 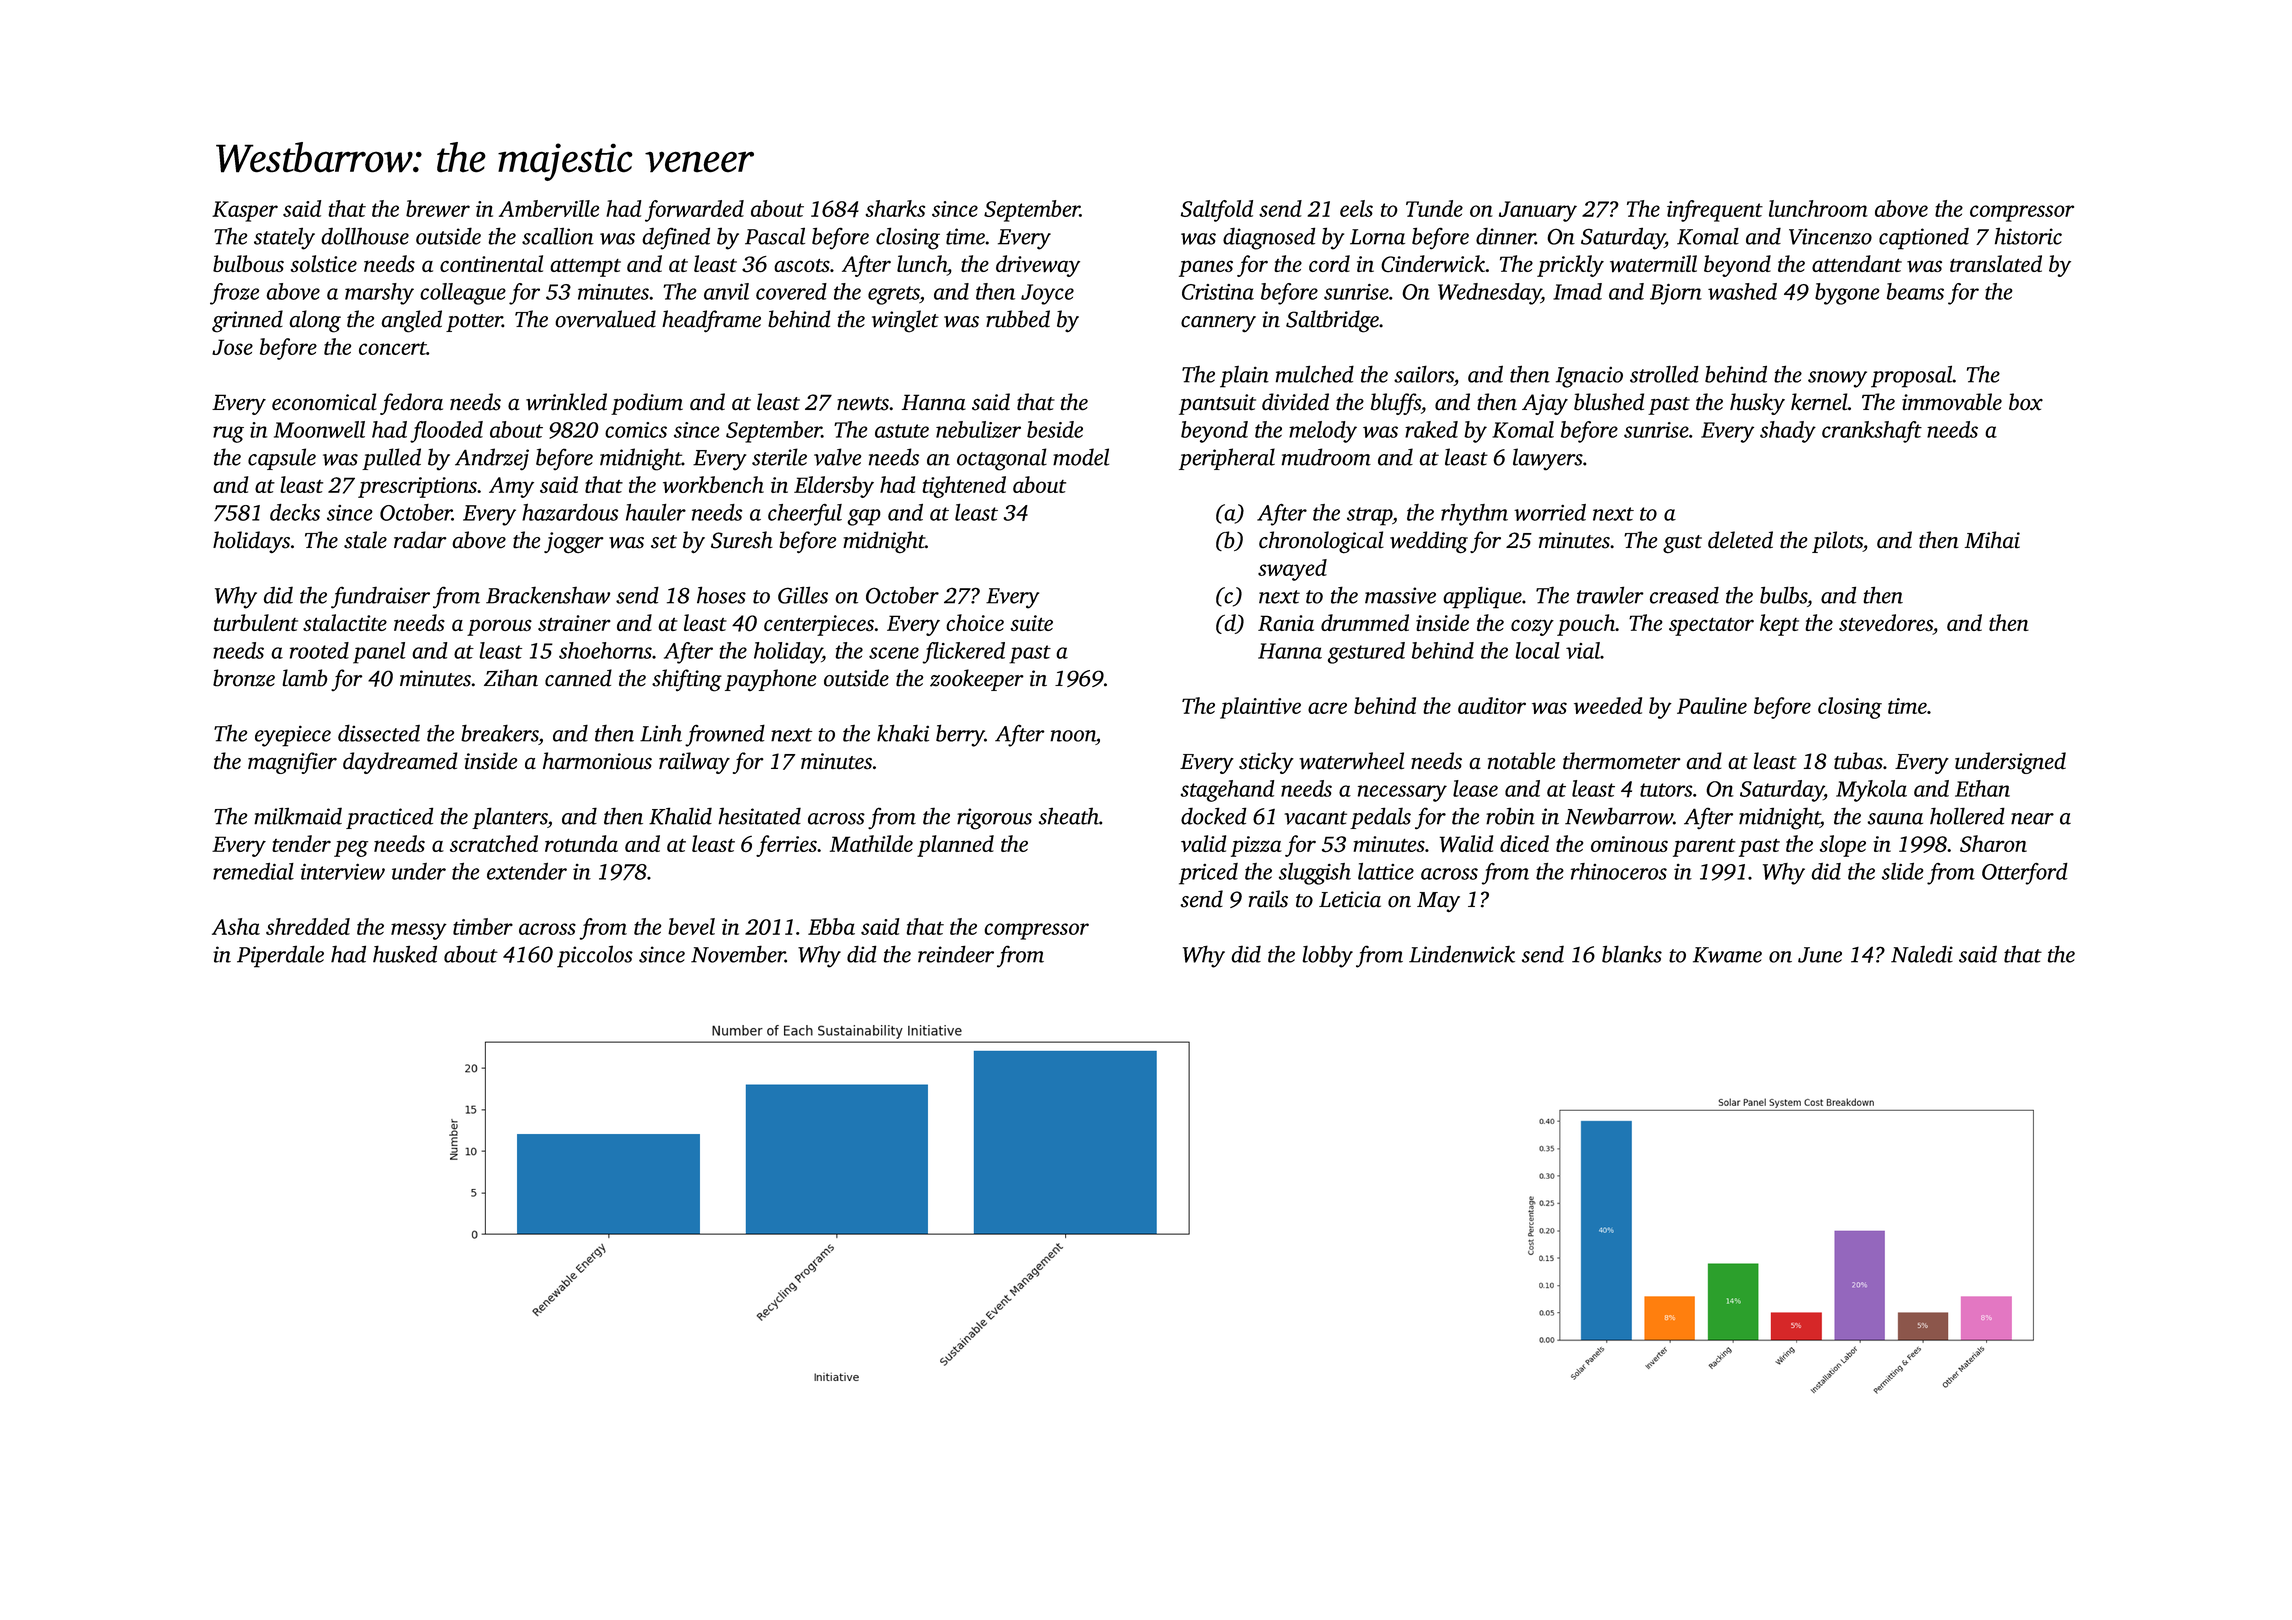 I want to click on bronze, so click(x=244, y=678).
